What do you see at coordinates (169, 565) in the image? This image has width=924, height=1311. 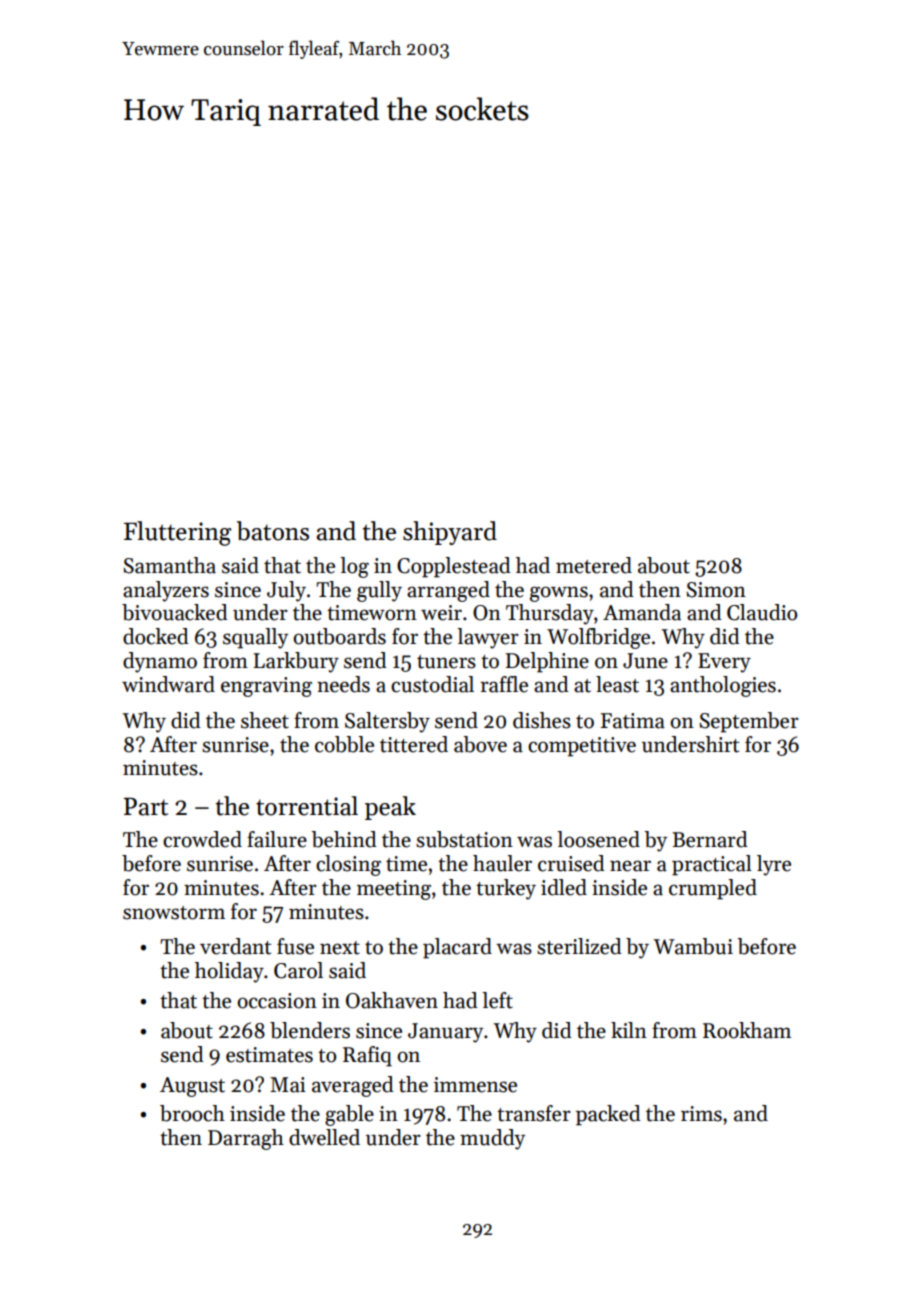 I see `Samantha` at bounding box center [169, 565].
